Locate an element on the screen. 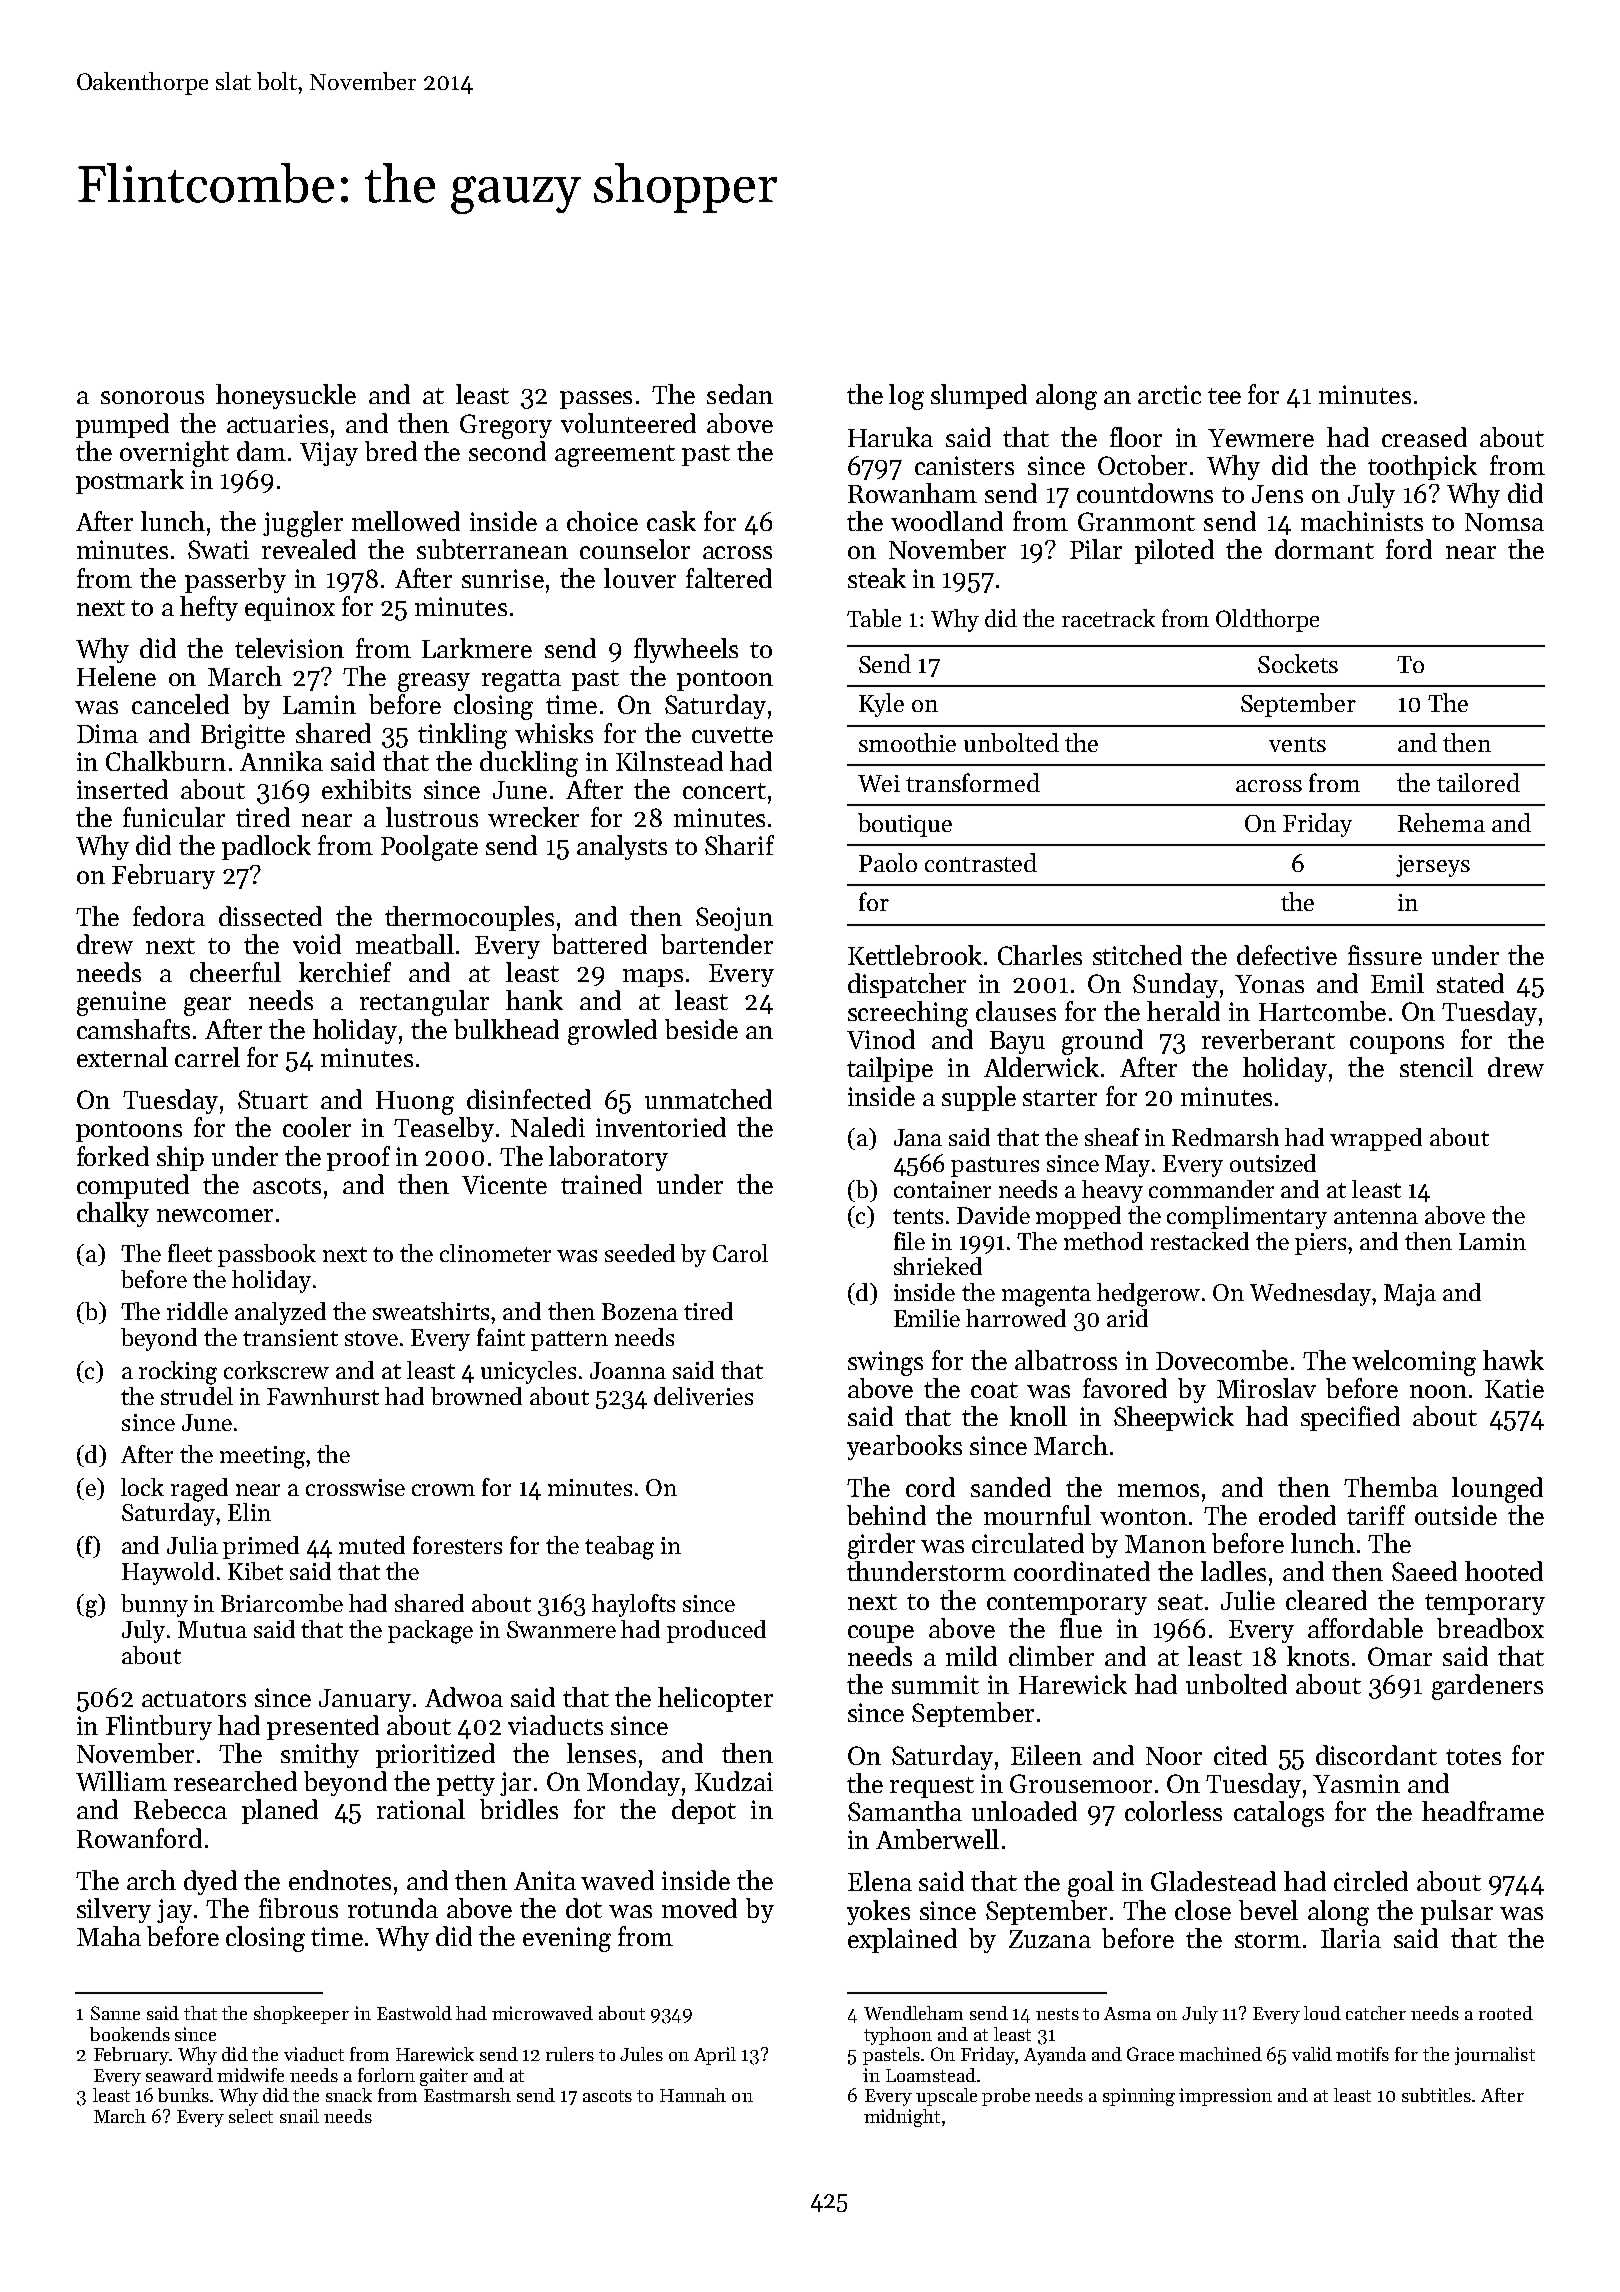 The height and width of the screenshot is (2292, 1620). noon is located at coordinates (1438, 1391).
